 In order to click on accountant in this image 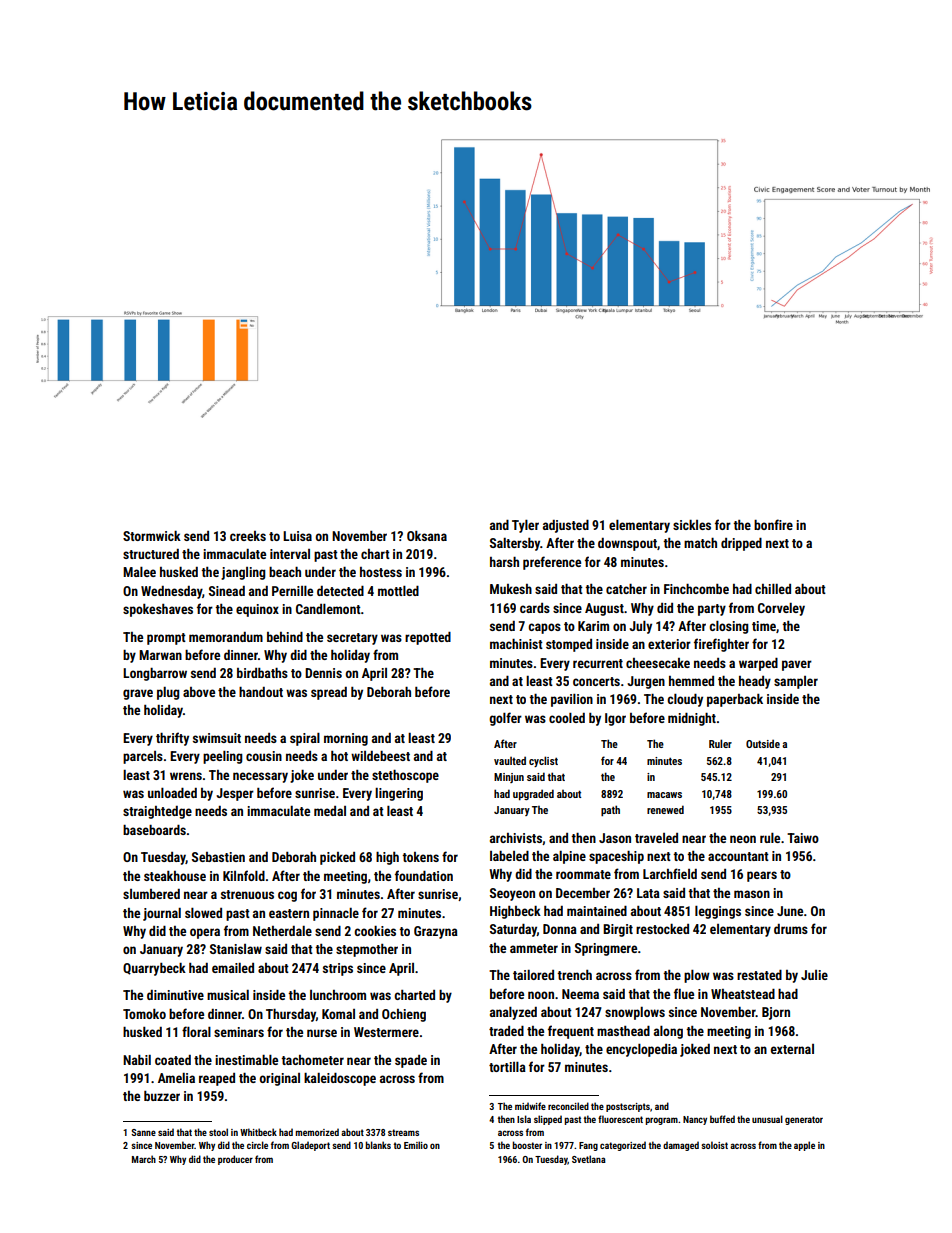, I will do `click(738, 856)`.
